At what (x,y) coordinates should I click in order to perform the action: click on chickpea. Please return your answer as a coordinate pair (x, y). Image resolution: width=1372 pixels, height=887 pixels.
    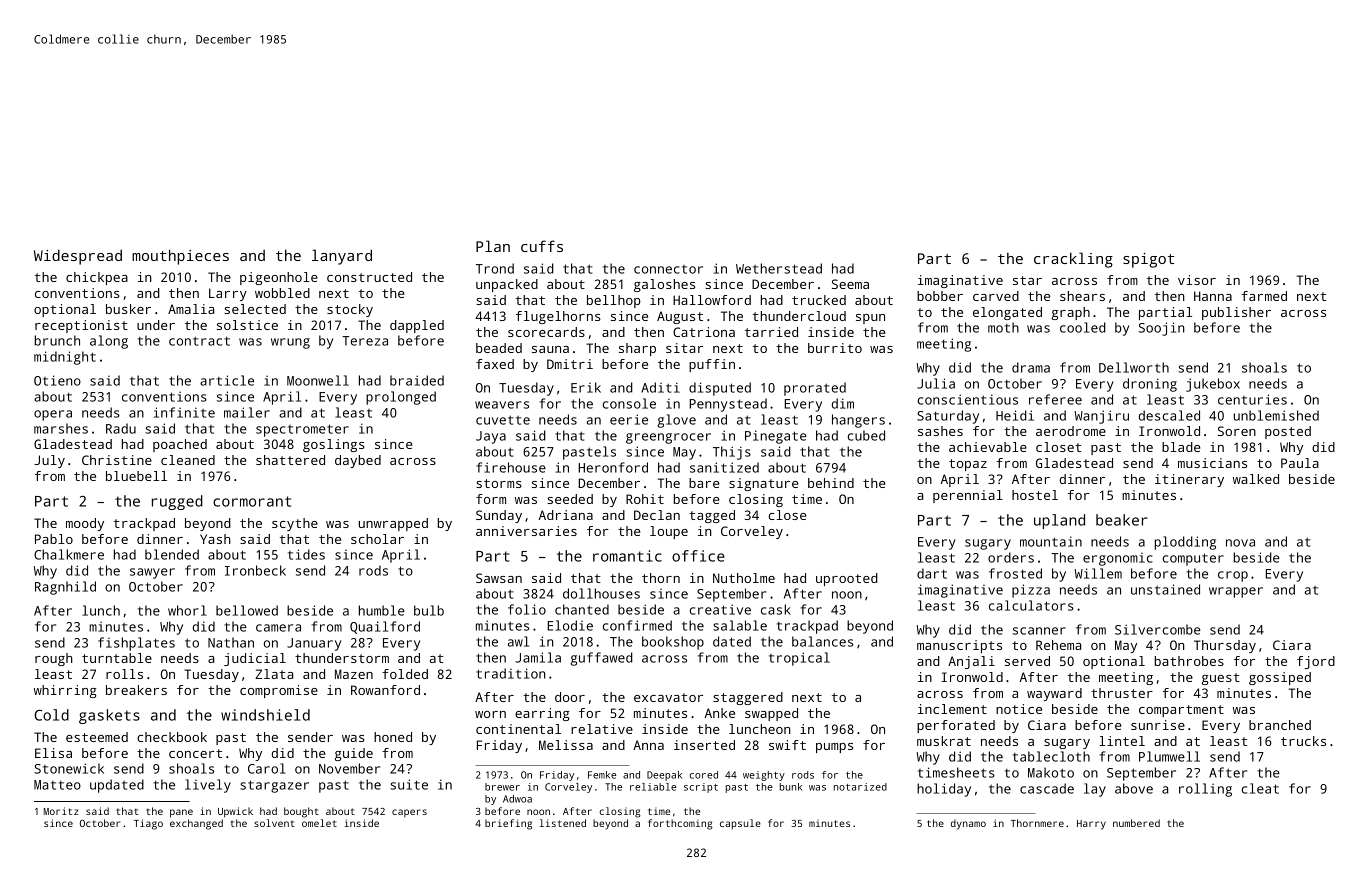
    Looking at the image, I should click on (97, 278).
